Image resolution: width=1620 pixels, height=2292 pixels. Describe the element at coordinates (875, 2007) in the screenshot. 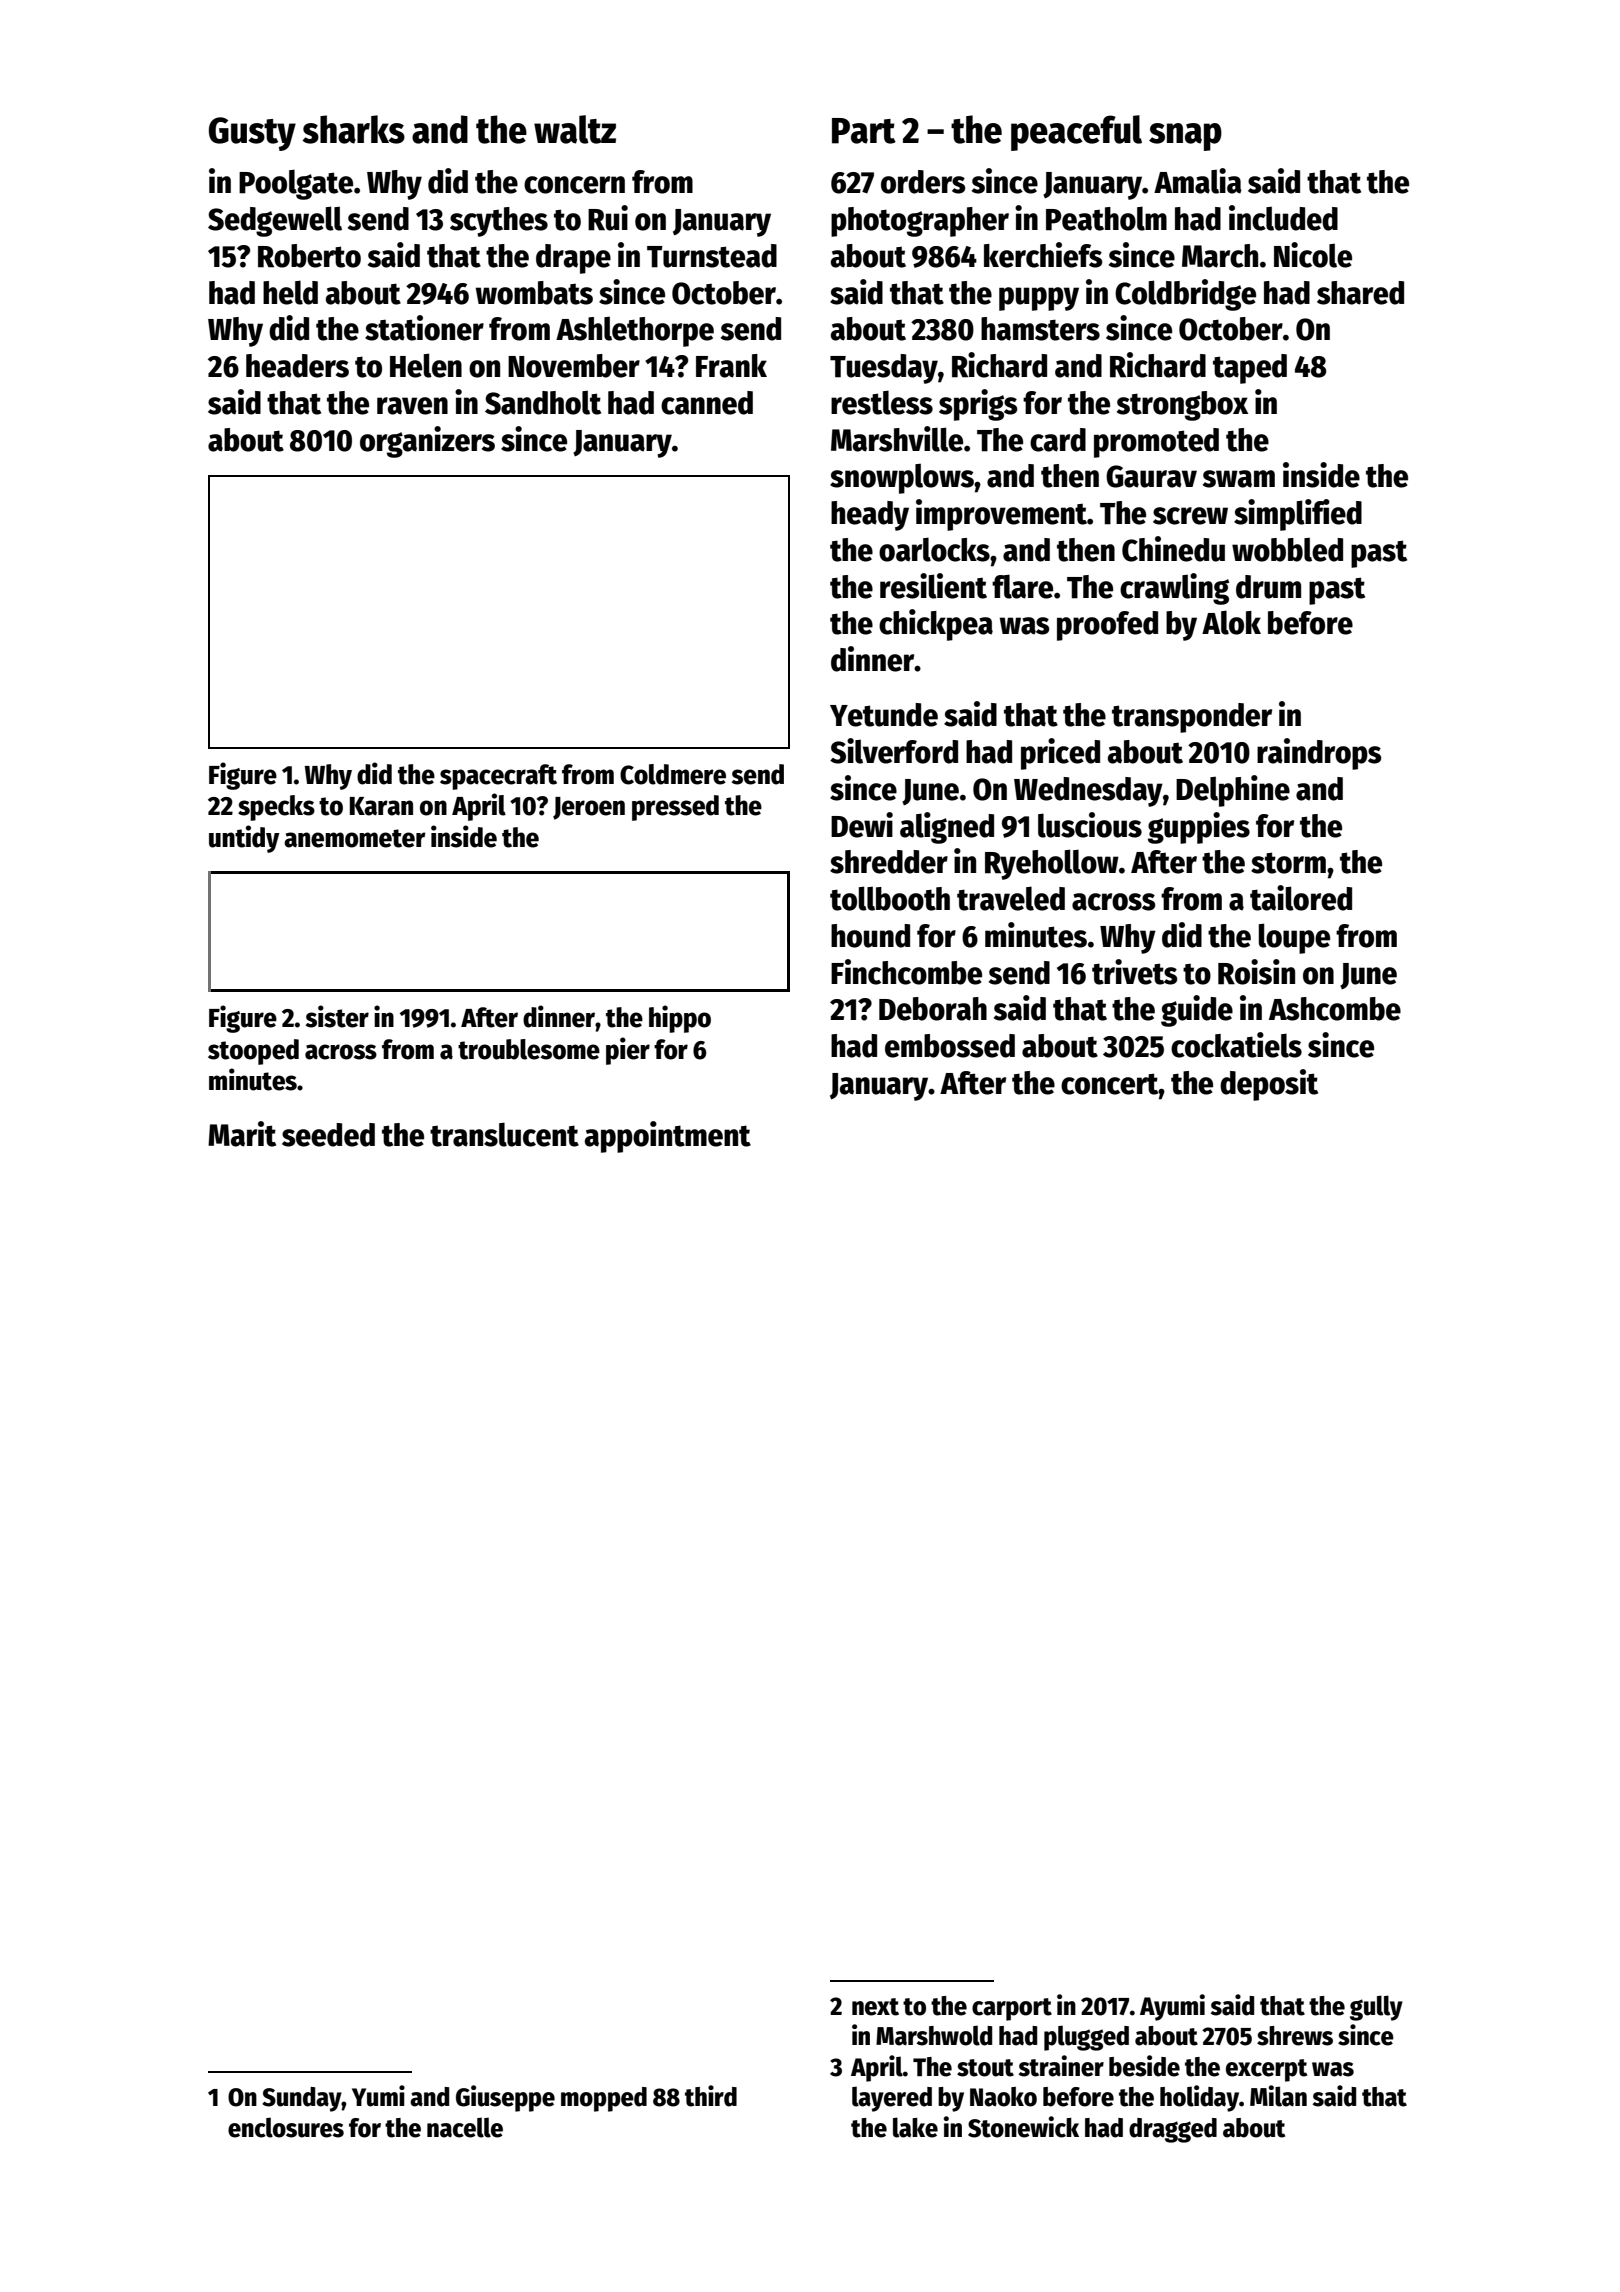

I see `next` at that location.
